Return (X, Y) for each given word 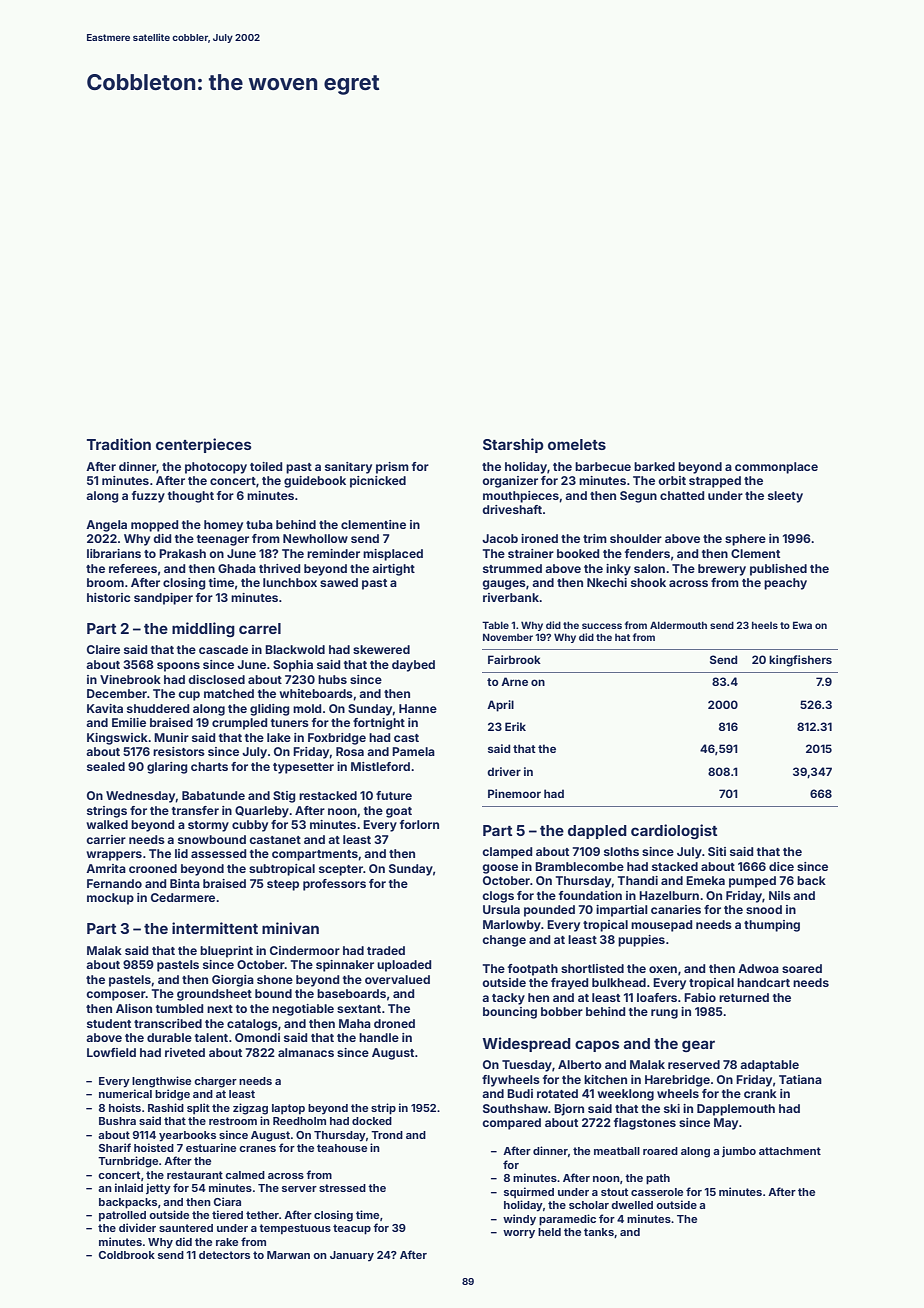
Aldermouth (678, 625)
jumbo (739, 1151)
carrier (106, 839)
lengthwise (161, 1082)
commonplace (776, 468)
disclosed (216, 679)
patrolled (122, 1216)
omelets (577, 444)
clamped (507, 853)
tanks (599, 1232)
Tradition (119, 444)
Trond (387, 1135)
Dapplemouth (736, 1110)
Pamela (413, 751)
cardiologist (674, 832)
